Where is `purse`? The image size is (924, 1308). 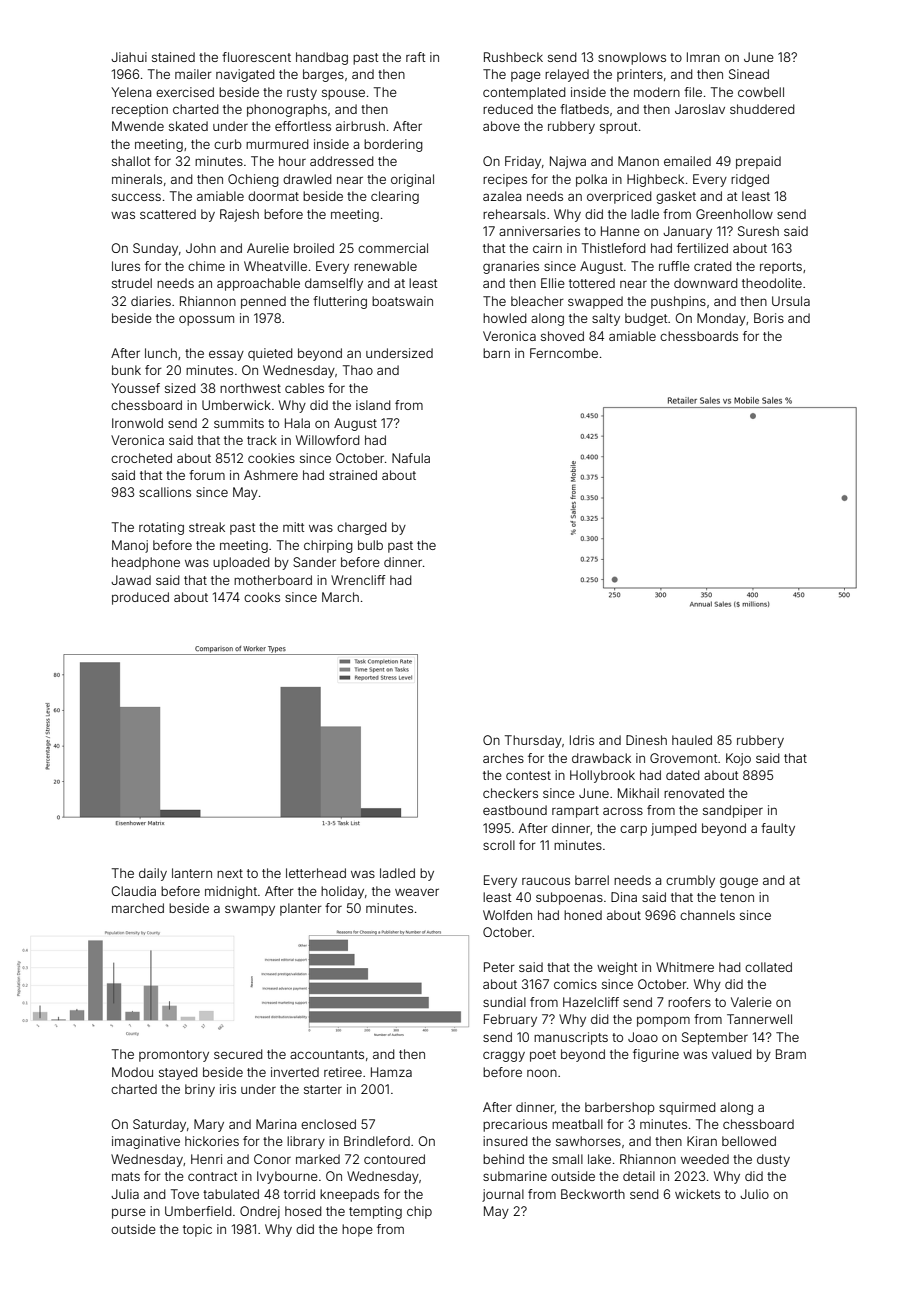 purse is located at coordinates (129, 1213).
